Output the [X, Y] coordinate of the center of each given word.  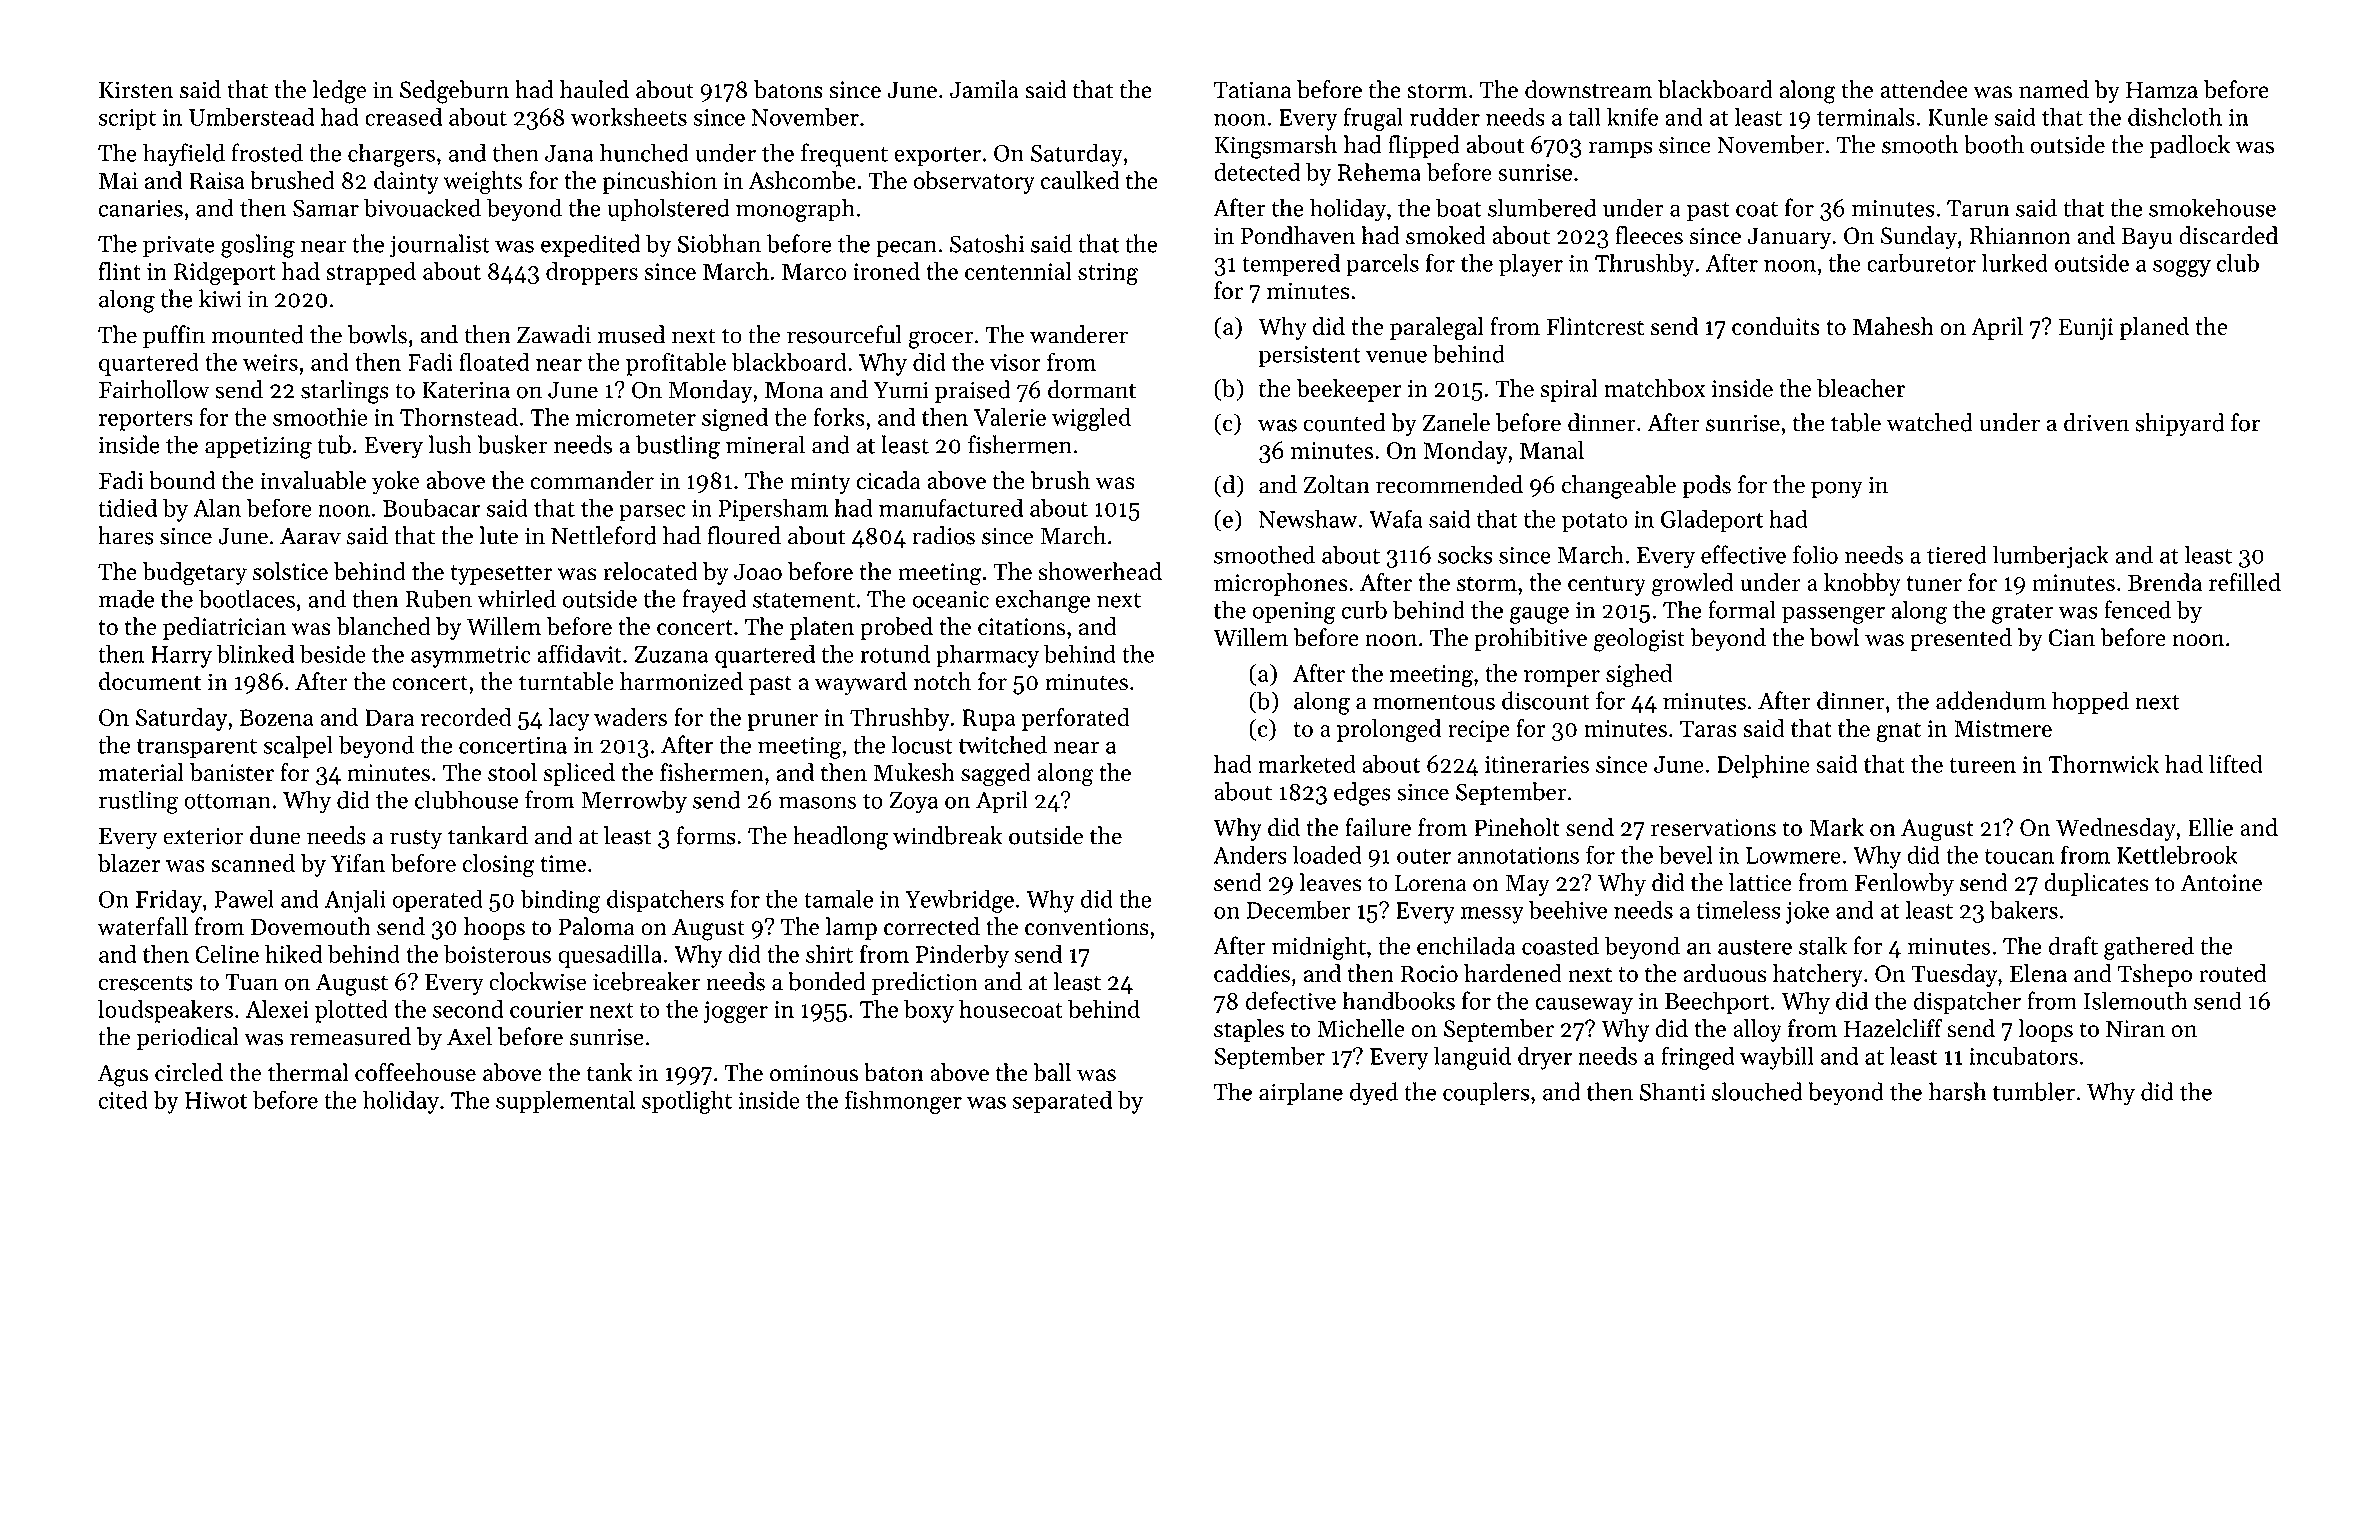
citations [1021, 627]
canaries [141, 208]
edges [1362, 794]
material [141, 772]
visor [1015, 362]
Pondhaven [1298, 235]
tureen [1982, 765]
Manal [1552, 450]
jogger [735, 1012]
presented [1961, 639]
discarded [2228, 235]
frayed [714, 601]
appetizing [258, 447]
